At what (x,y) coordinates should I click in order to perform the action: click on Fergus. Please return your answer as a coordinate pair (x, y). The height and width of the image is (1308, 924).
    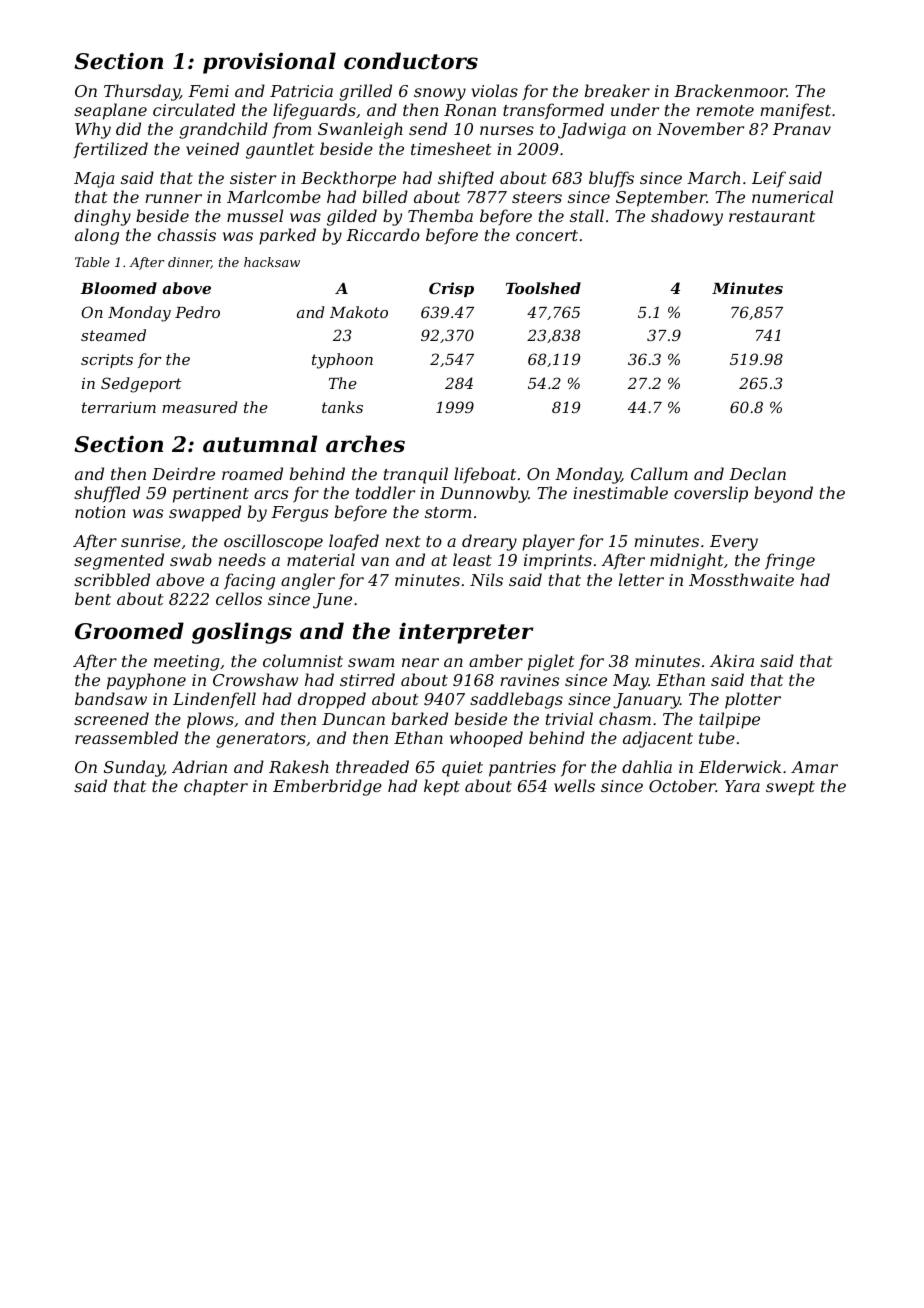
    Looking at the image, I should click on (299, 514).
